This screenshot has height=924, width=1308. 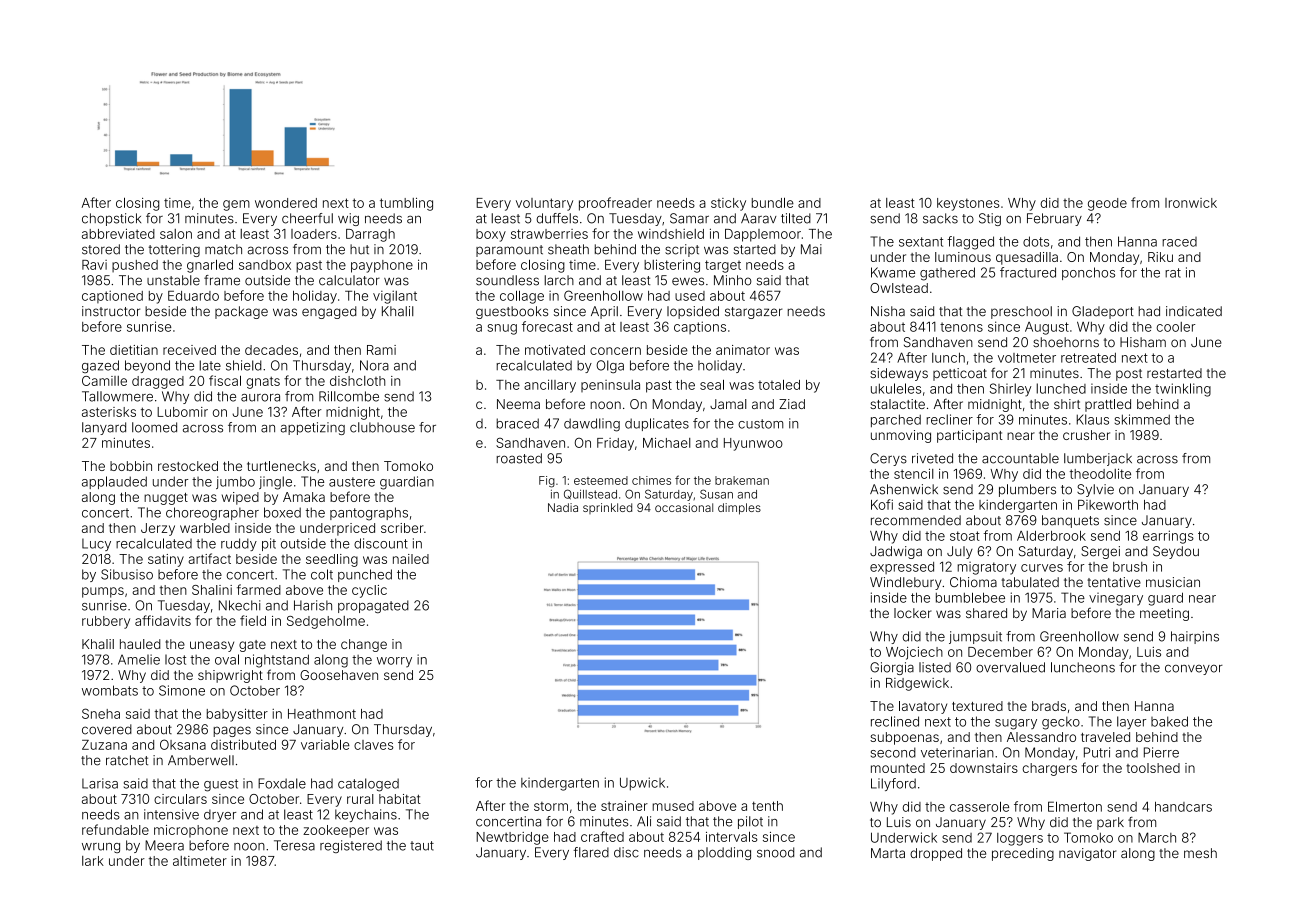 I want to click on gazed, so click(x=100, y=366).
